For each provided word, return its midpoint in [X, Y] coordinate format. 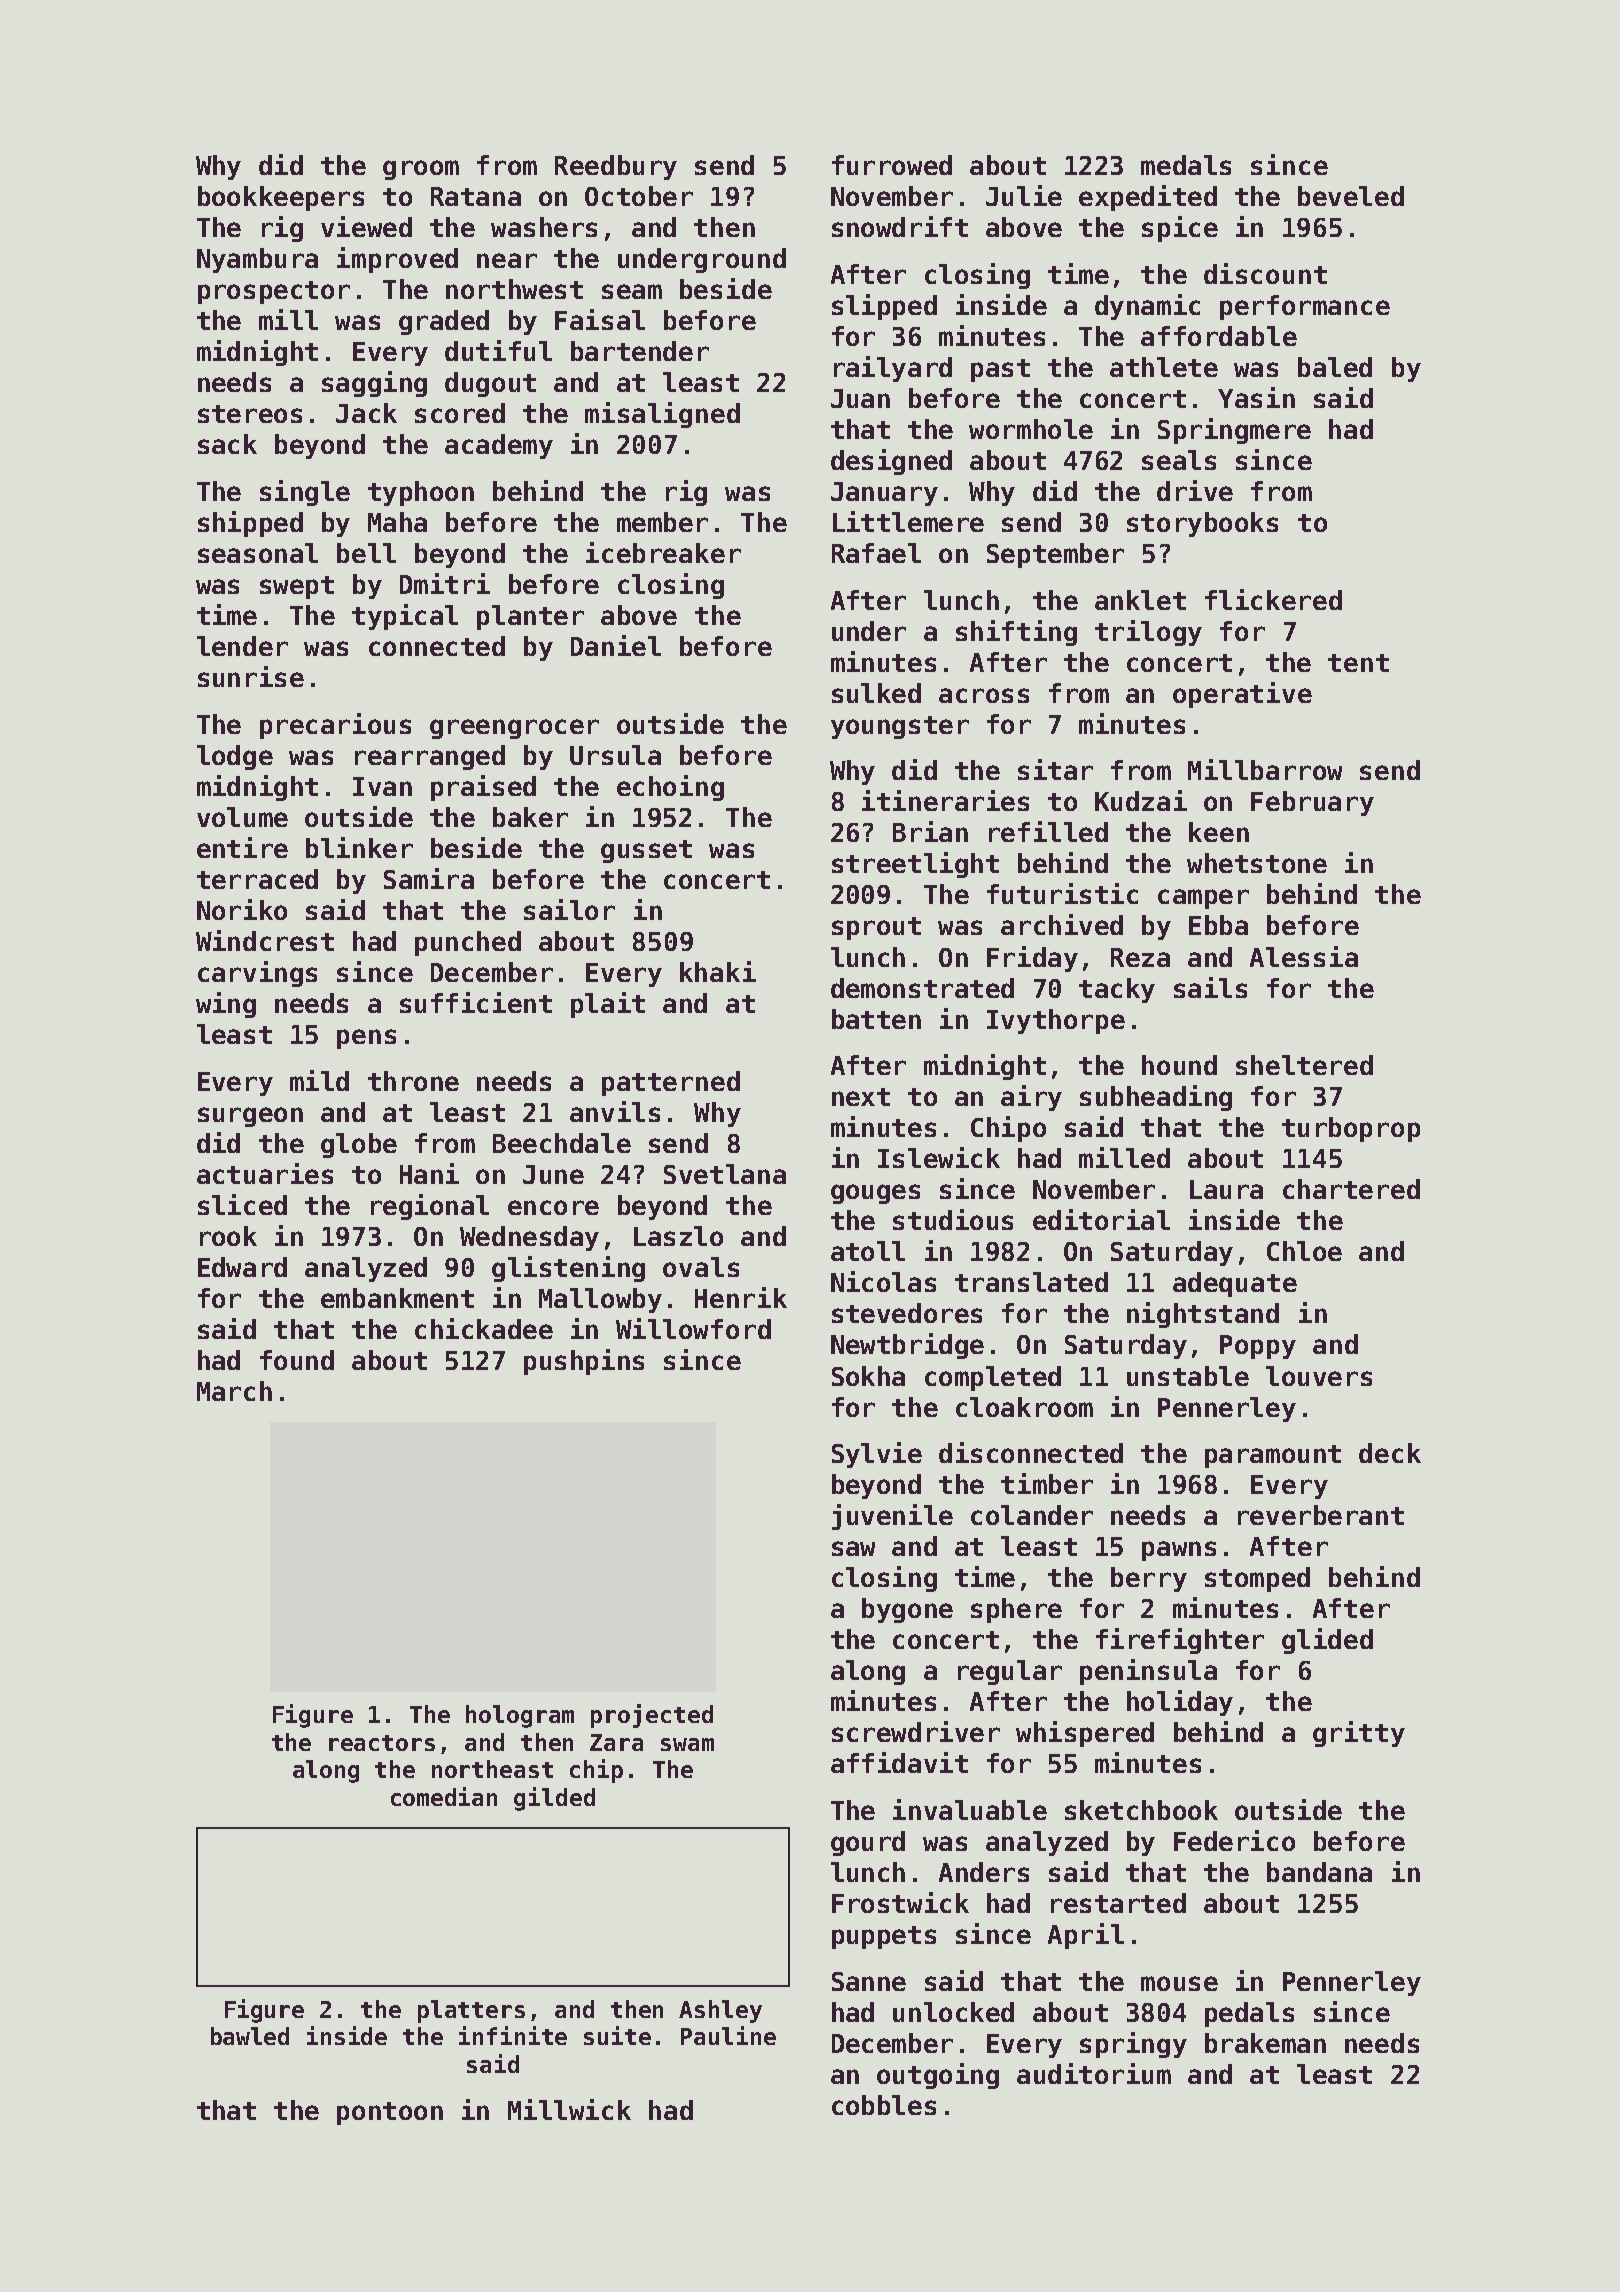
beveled [1351, 196]
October [639, 196]
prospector [274, 292]
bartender [640, 351]
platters [471, 2011]
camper [1203, 899]
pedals [1249, 2014]
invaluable [970, 1809]
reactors [382, 1743]
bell [366, 553]
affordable [1219, 336]
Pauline [728, 2035]
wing [226, 1005]
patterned [671, 1083]
